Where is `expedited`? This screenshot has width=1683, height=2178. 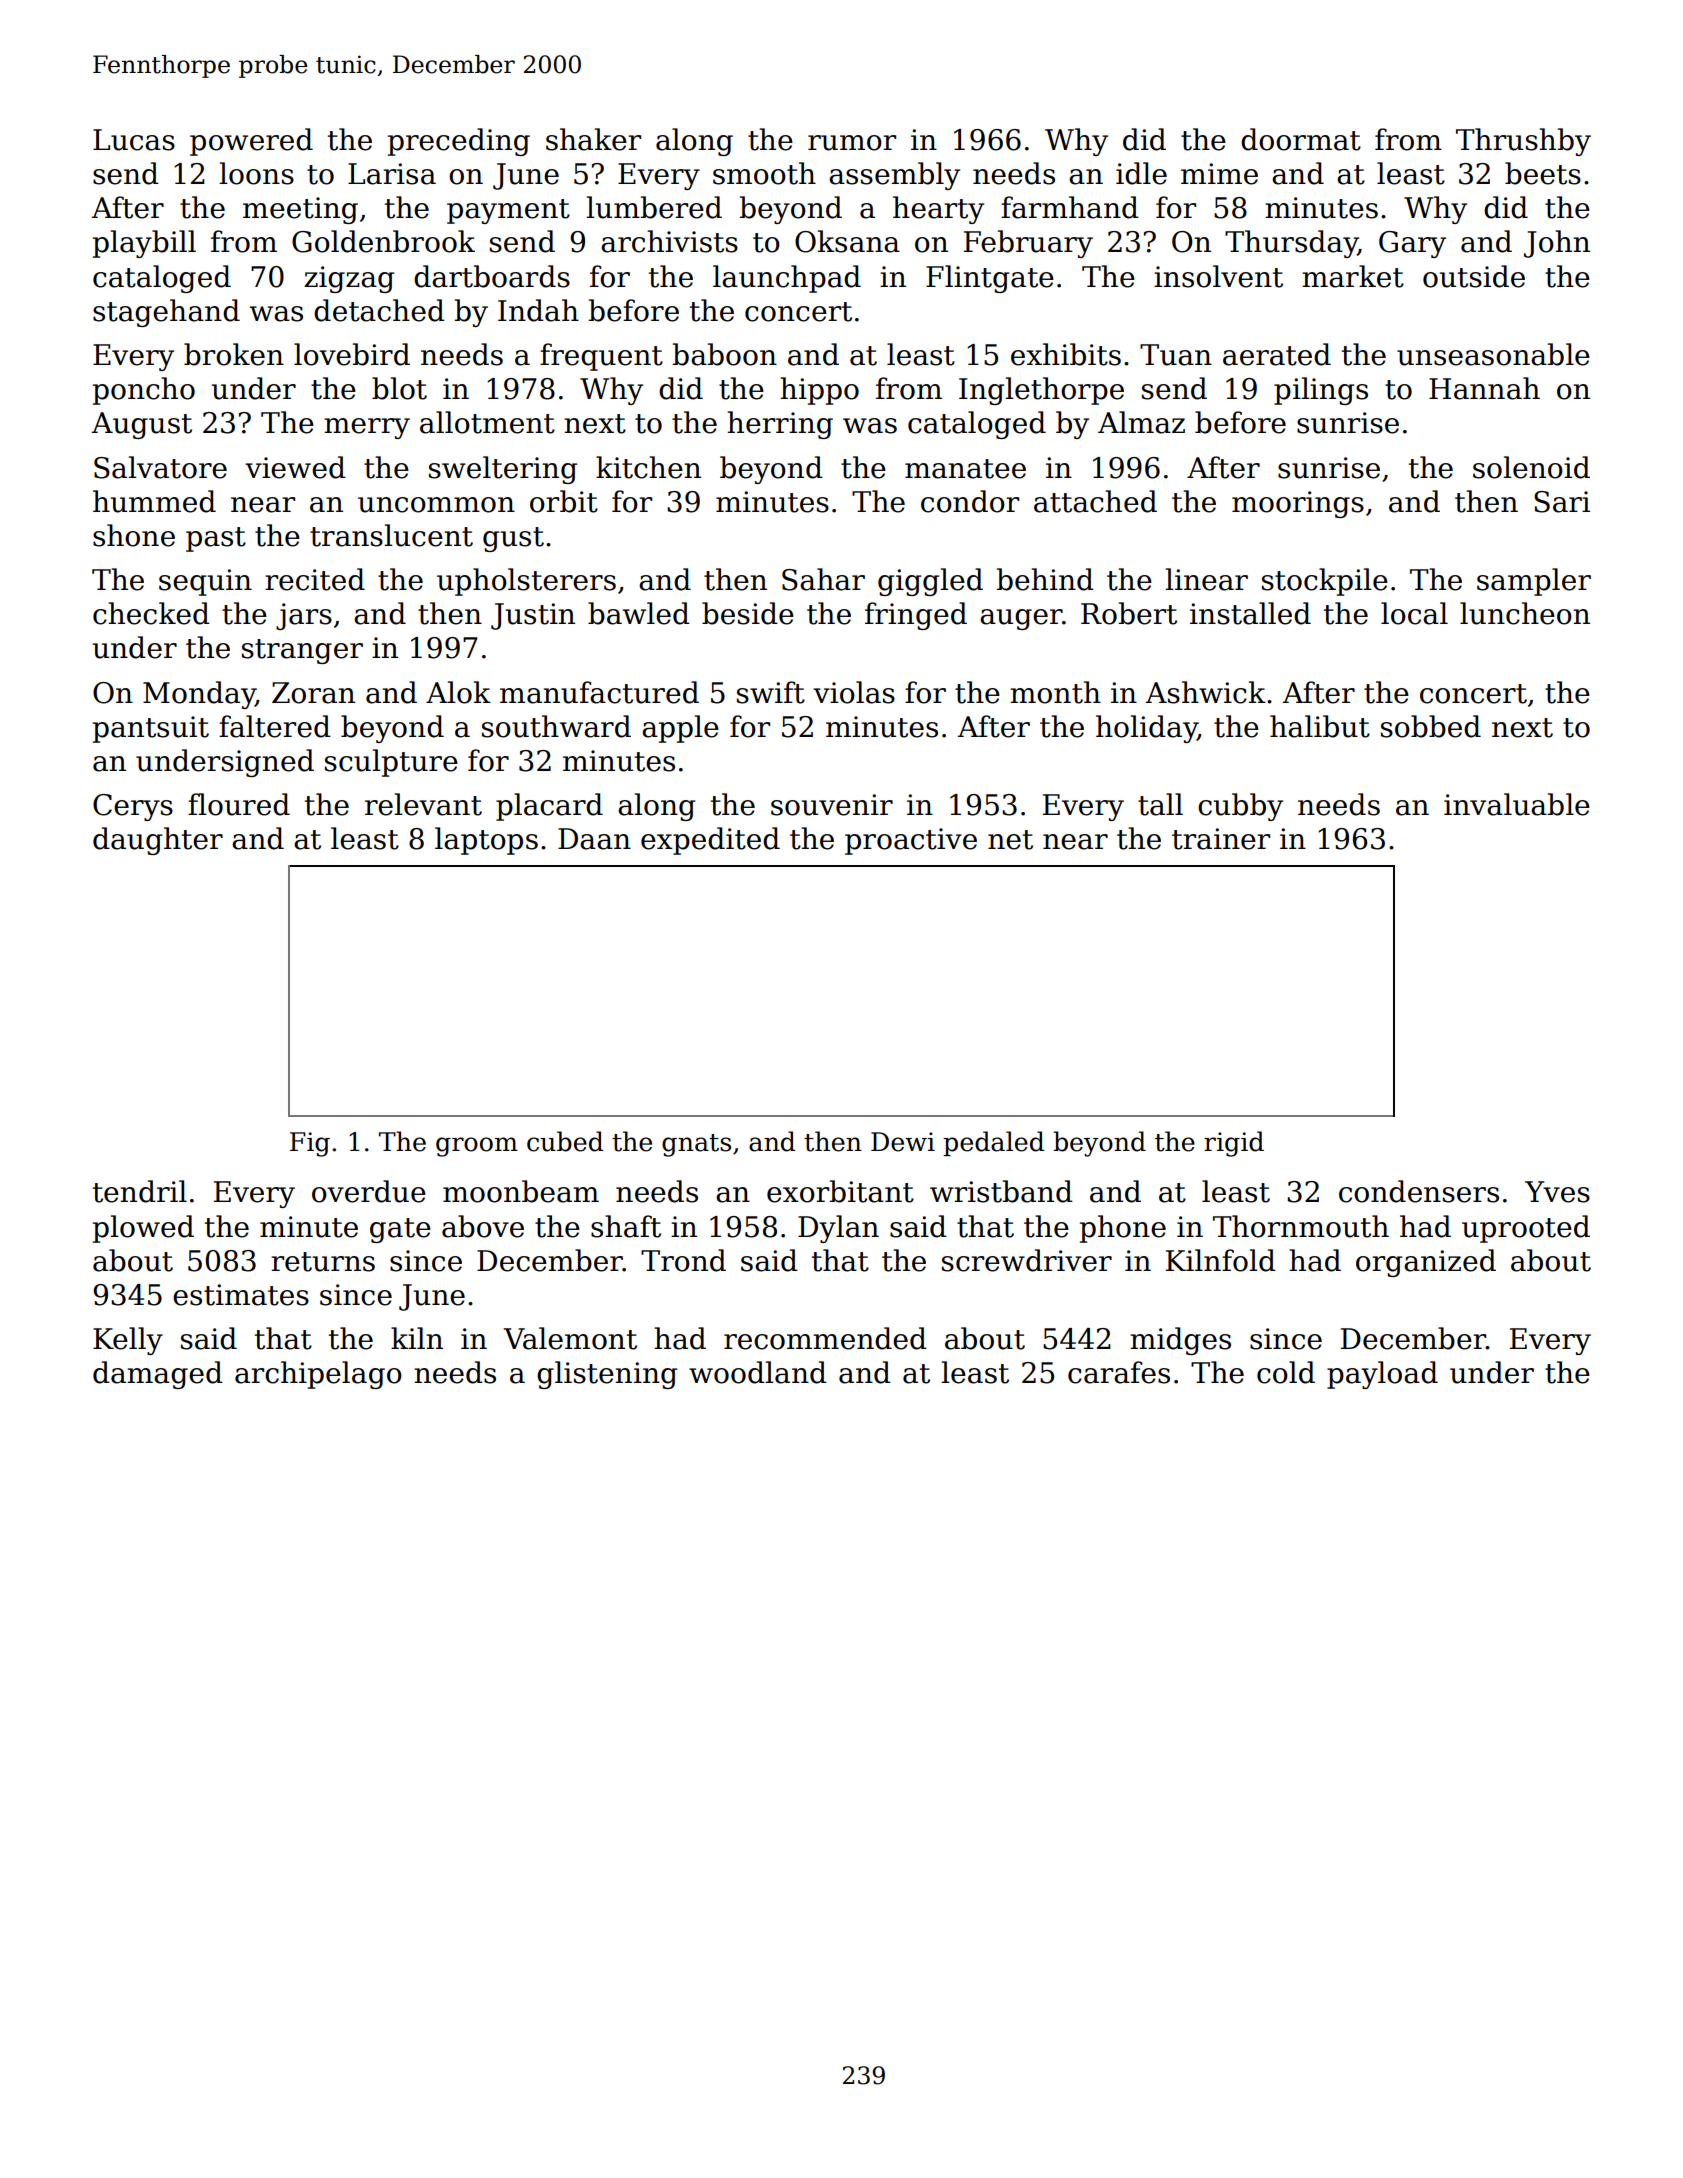 expedited is located at coordinates (710, 841).
